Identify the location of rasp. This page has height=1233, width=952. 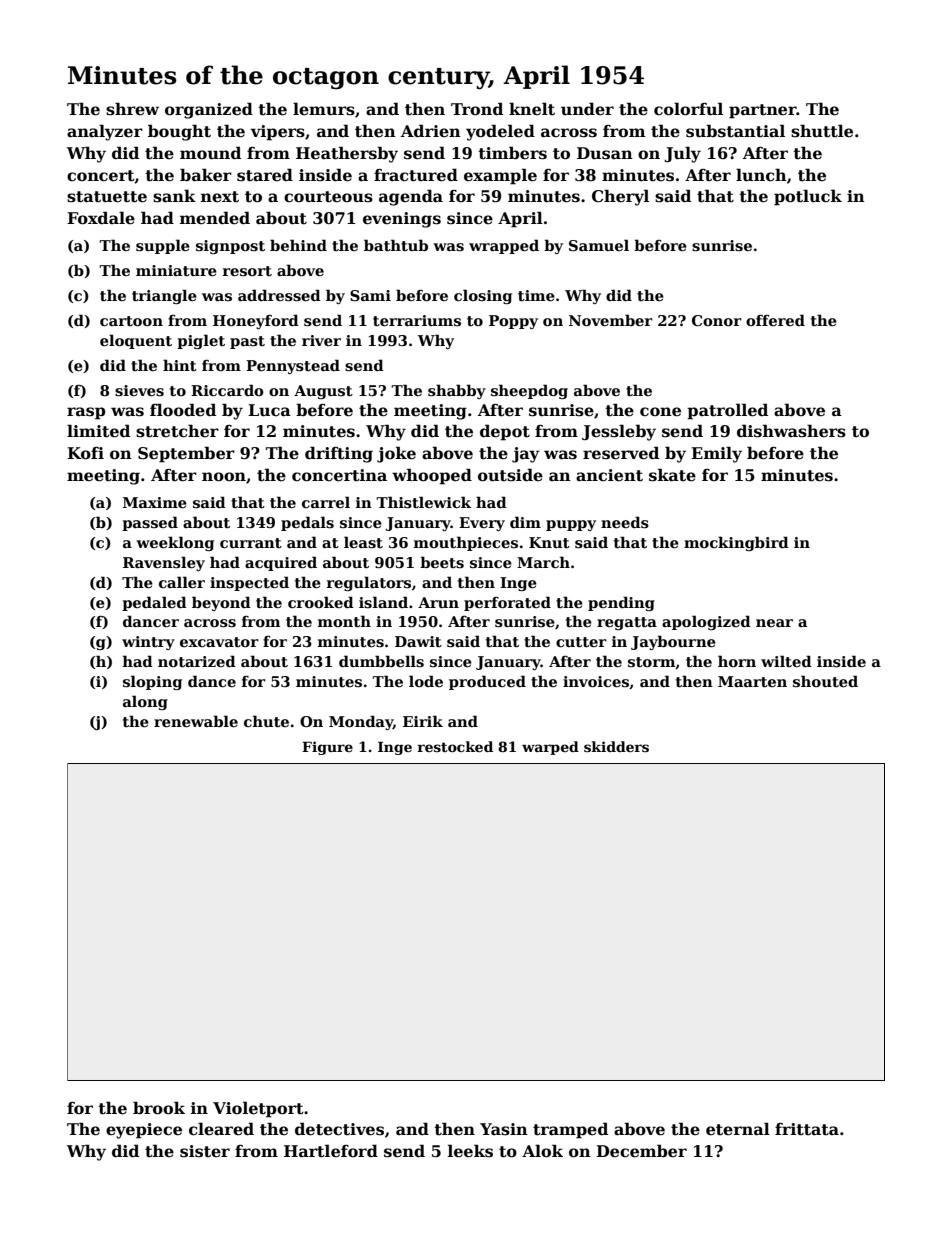
(86, 413).
